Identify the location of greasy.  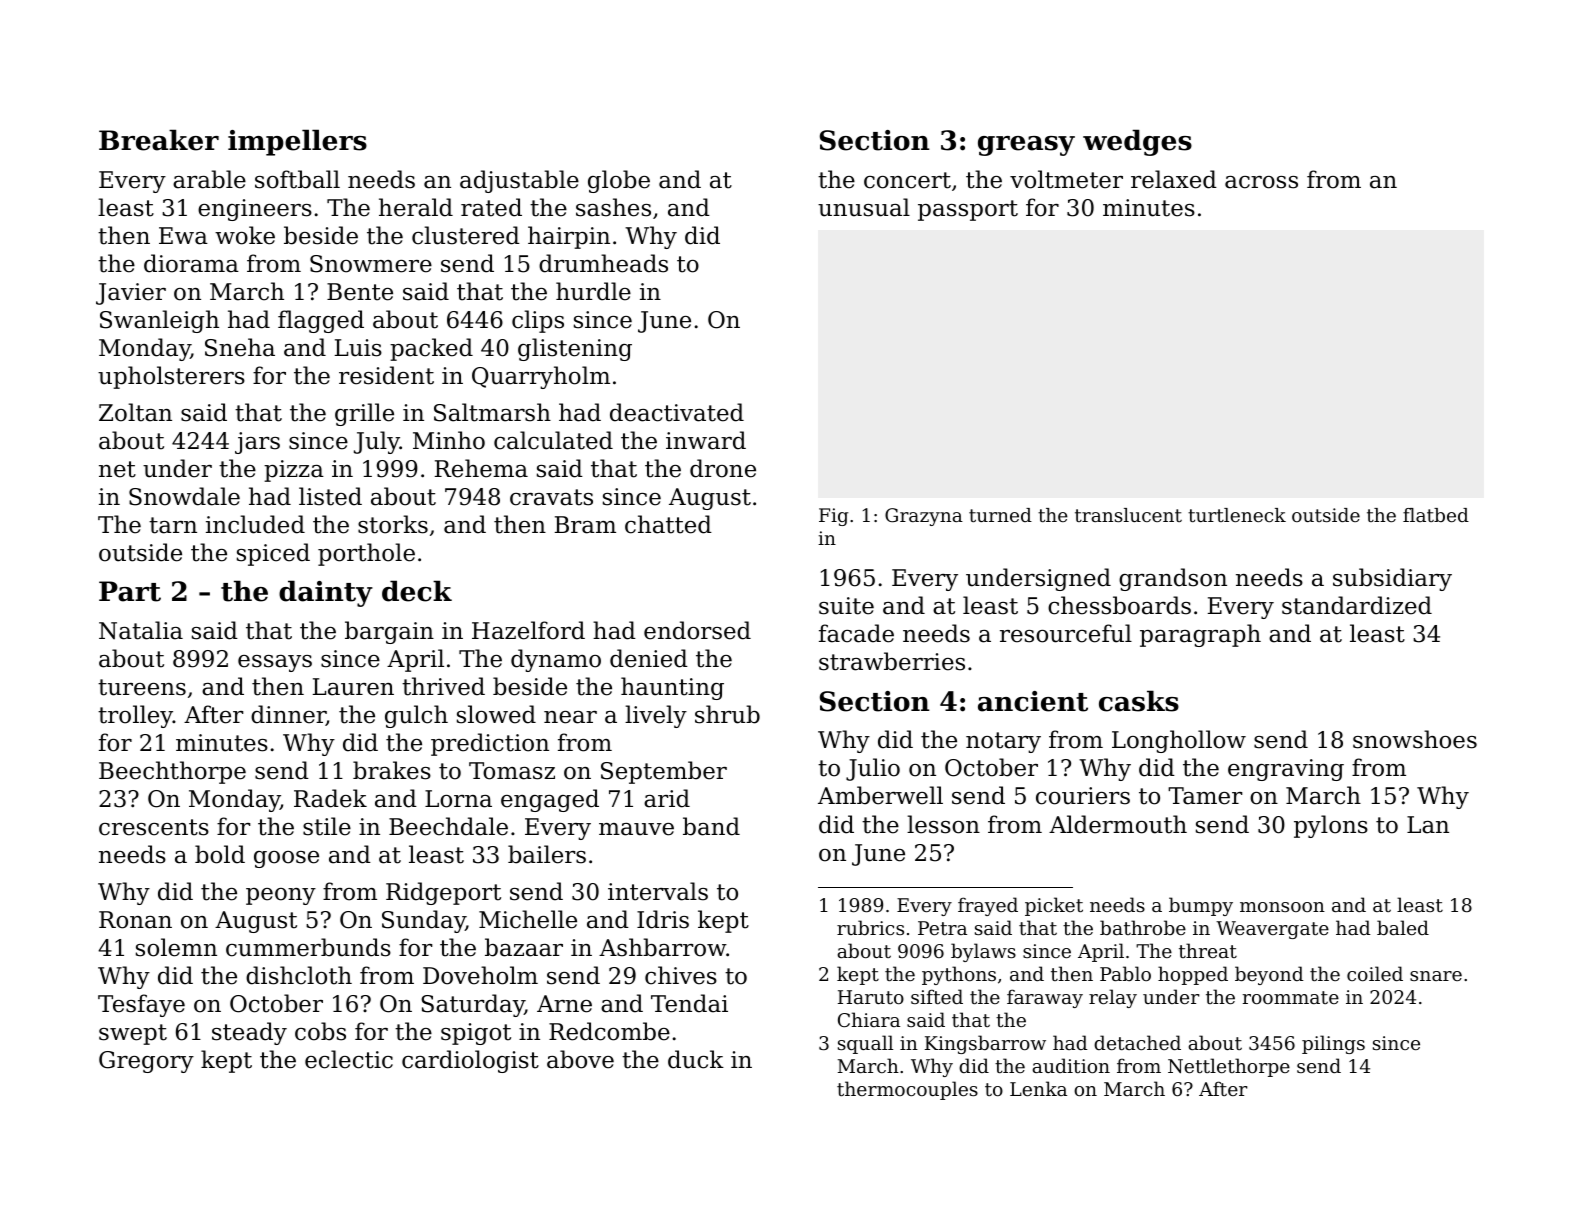
(1026, 146).
